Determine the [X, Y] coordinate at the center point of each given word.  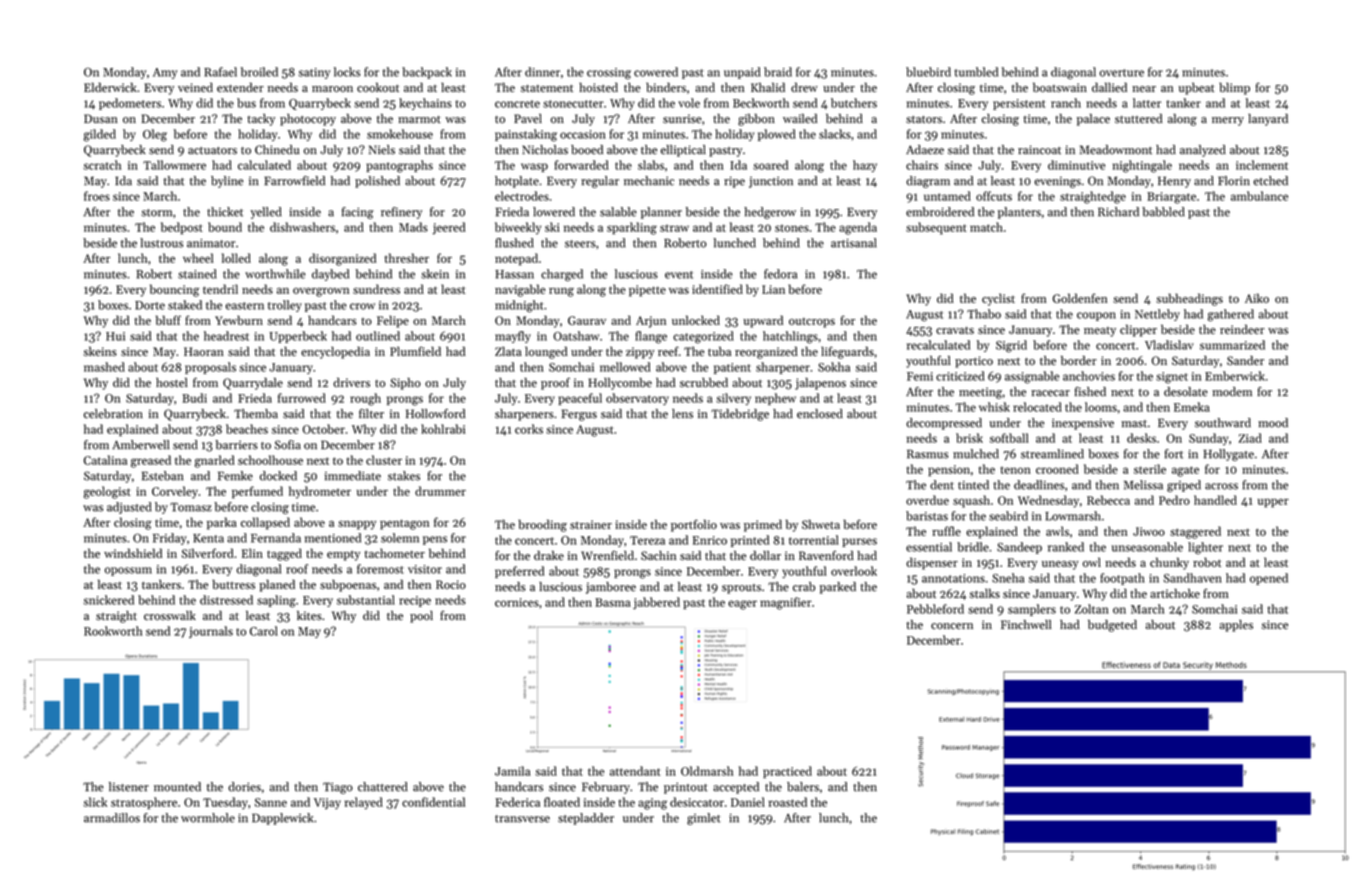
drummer [440, 491]
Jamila [512, 771]
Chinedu [277, 150]
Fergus [579, 415]
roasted [788, 802]
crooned [1057, 469]
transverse [522, 819]
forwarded [581, 165]
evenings [1058, 182]
